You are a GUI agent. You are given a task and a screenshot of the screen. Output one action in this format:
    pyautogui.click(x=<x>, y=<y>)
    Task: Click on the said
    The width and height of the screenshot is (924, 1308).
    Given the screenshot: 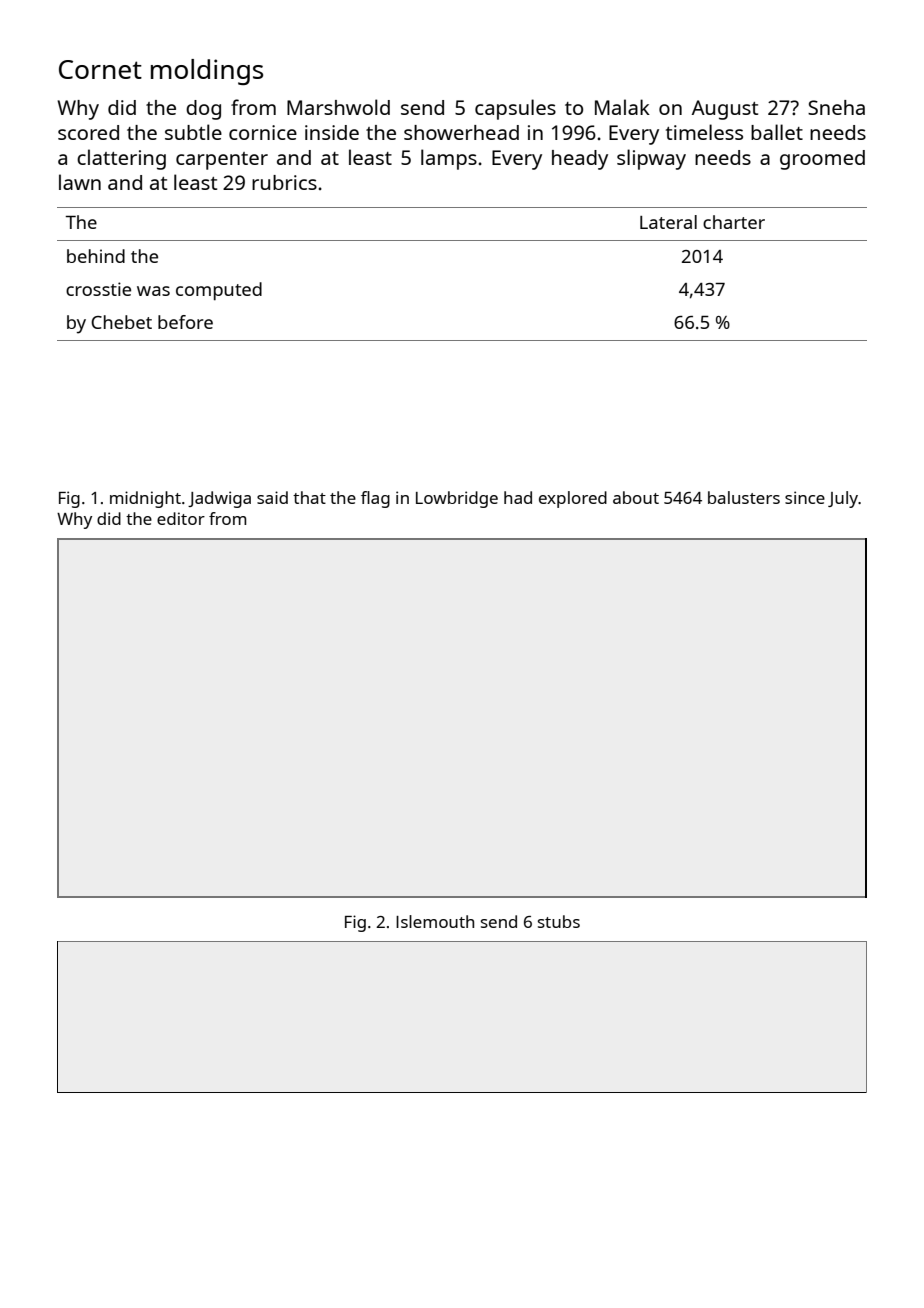 What is the action you would take?
    pyautogui.click(x=272, y=497)
